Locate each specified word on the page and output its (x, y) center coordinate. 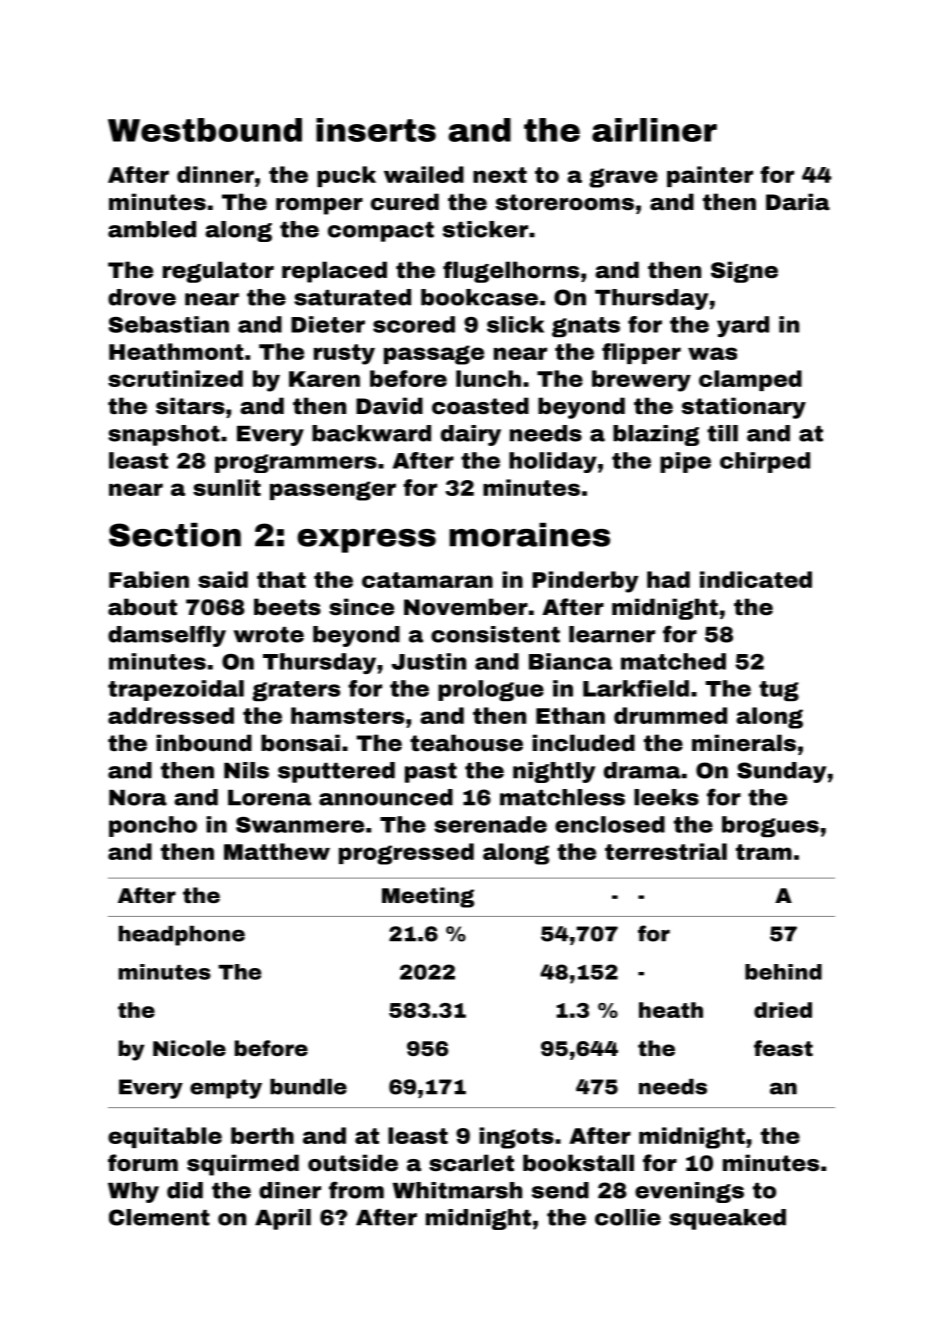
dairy (471, 435)
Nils (246, 770)
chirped (765, 462)
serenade (490, 824)
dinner (215, 174)
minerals (744, 743)
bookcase (479, 297)
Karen (324, 379)
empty (226, 1089)
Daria (798, 201)
